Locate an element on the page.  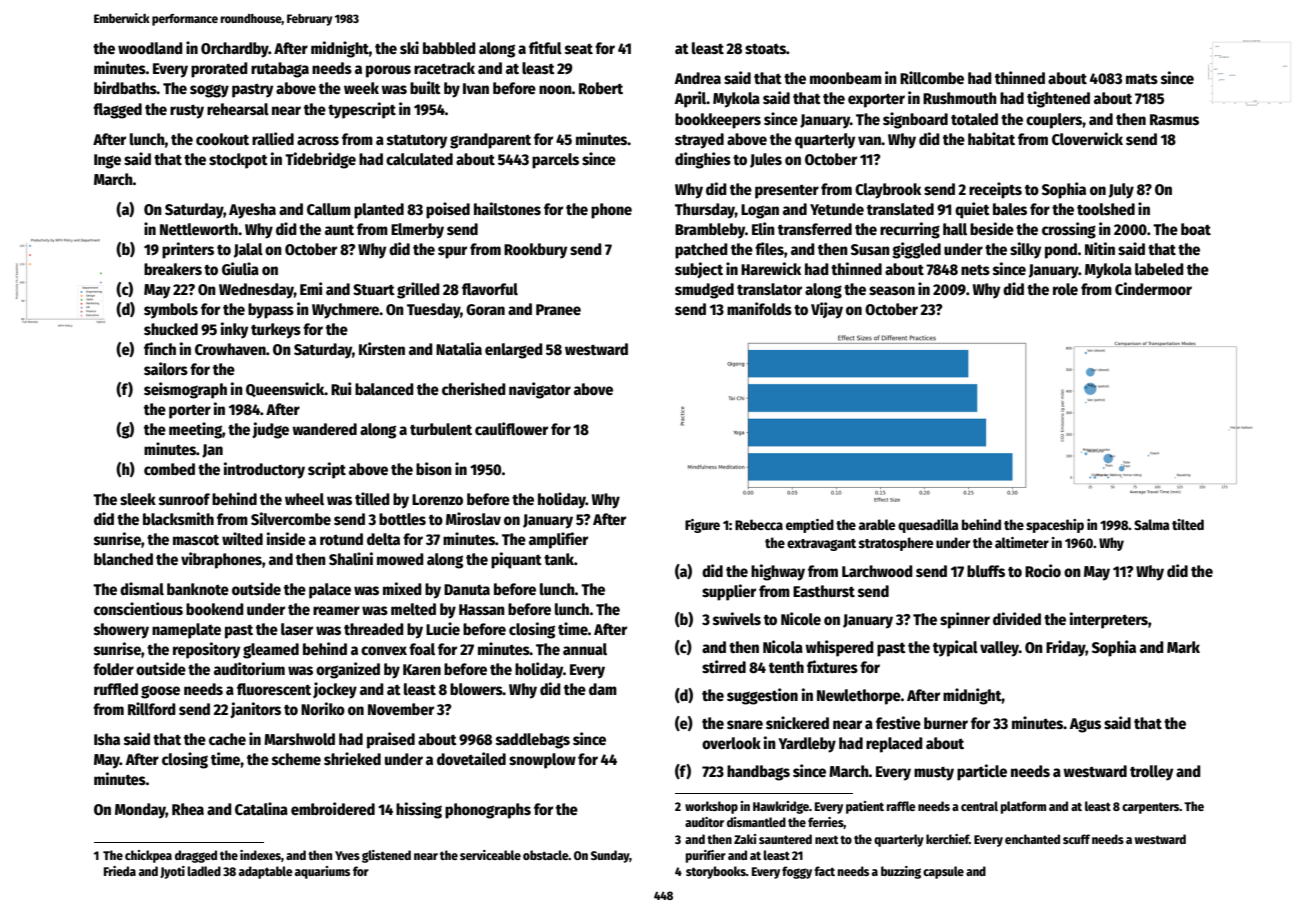
woodland is located at coordinates (150, 48).
